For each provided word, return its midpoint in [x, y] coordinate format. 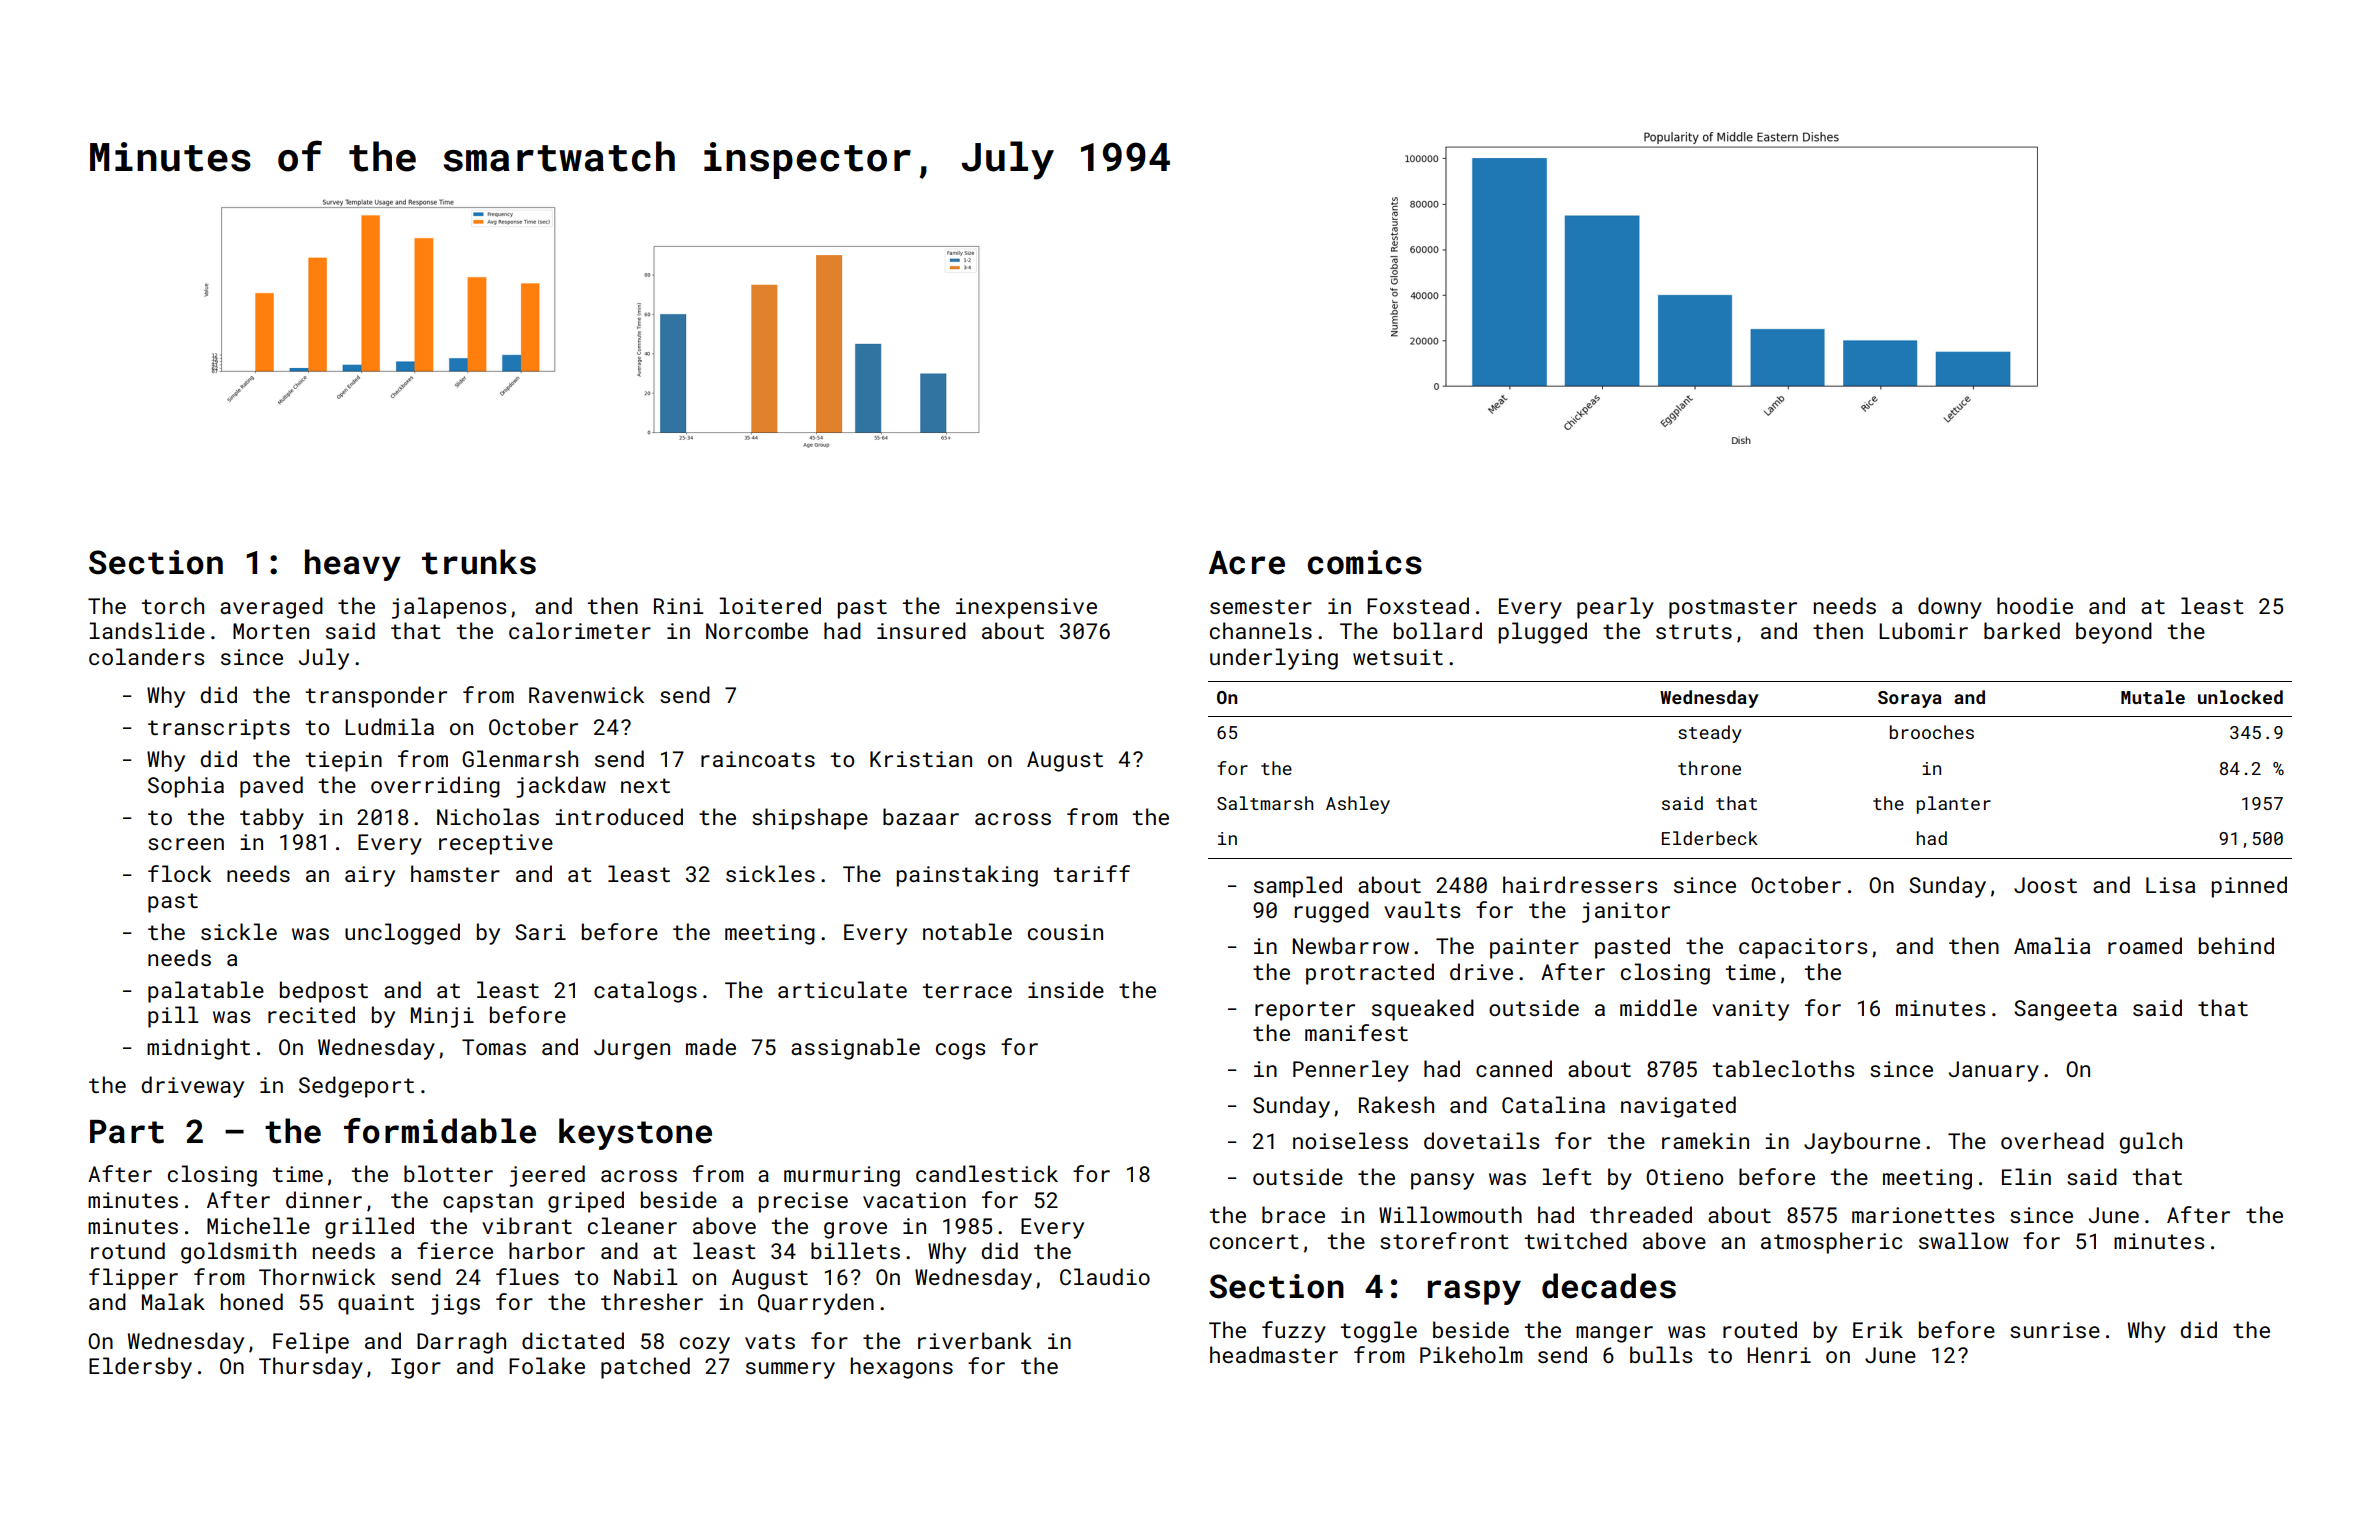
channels [1261, 630]
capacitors [1803, 948]
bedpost [324, 992]
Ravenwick [586, 694]
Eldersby [140, 1368]
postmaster [1733, 609]
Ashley [1358, 805]
